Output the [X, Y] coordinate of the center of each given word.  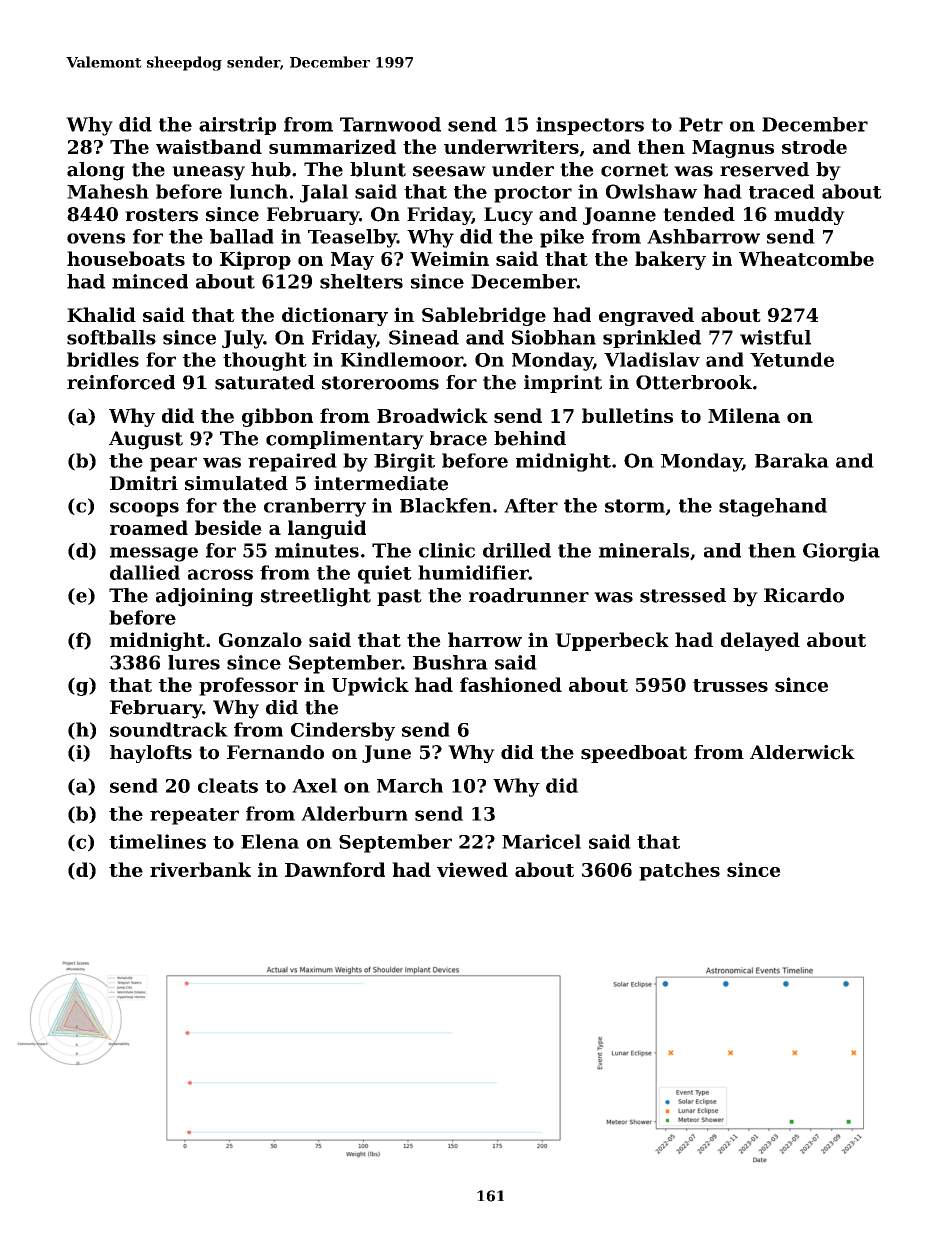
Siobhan [554, 337]
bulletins [627, 415]
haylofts [151, 754]
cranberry [315, 507]
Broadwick [432, 415]
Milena [744, 415]
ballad [242, 236]
